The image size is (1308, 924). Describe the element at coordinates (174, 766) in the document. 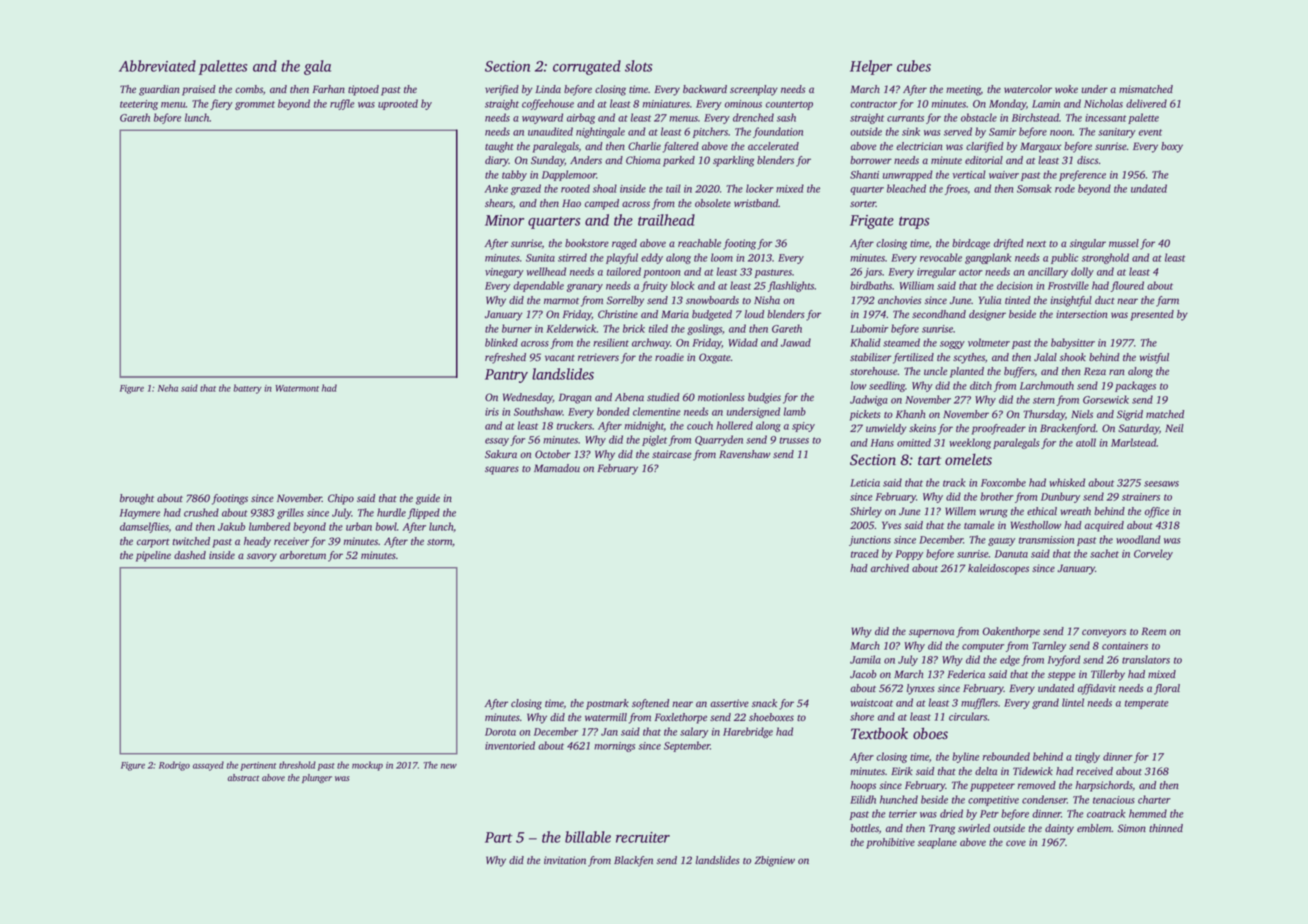

I see `Rodrigo` at that location.
